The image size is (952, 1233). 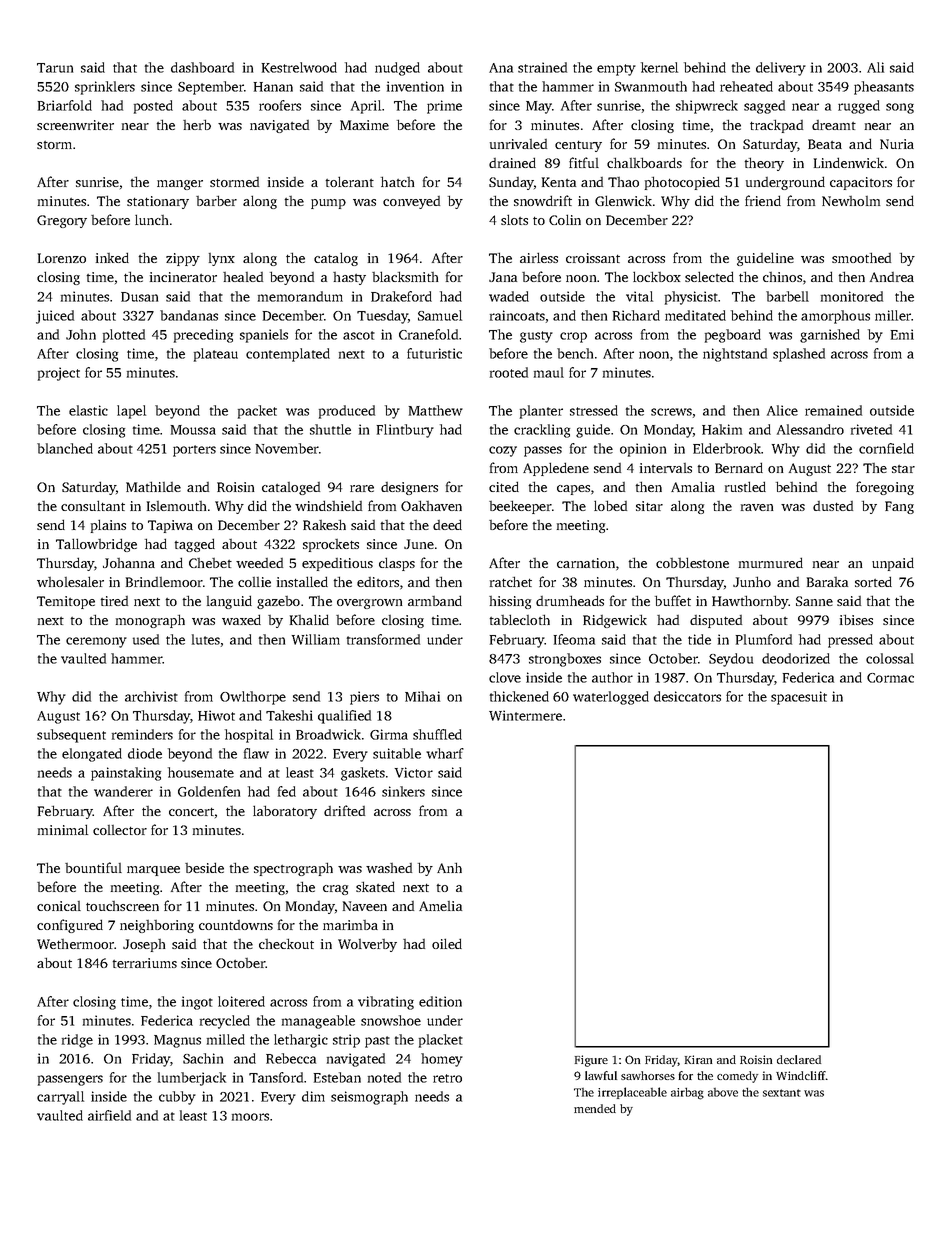 What do you see at coordinates (884, 88) in the image?
I see `pheasants` at bounding box center [884, 88].
